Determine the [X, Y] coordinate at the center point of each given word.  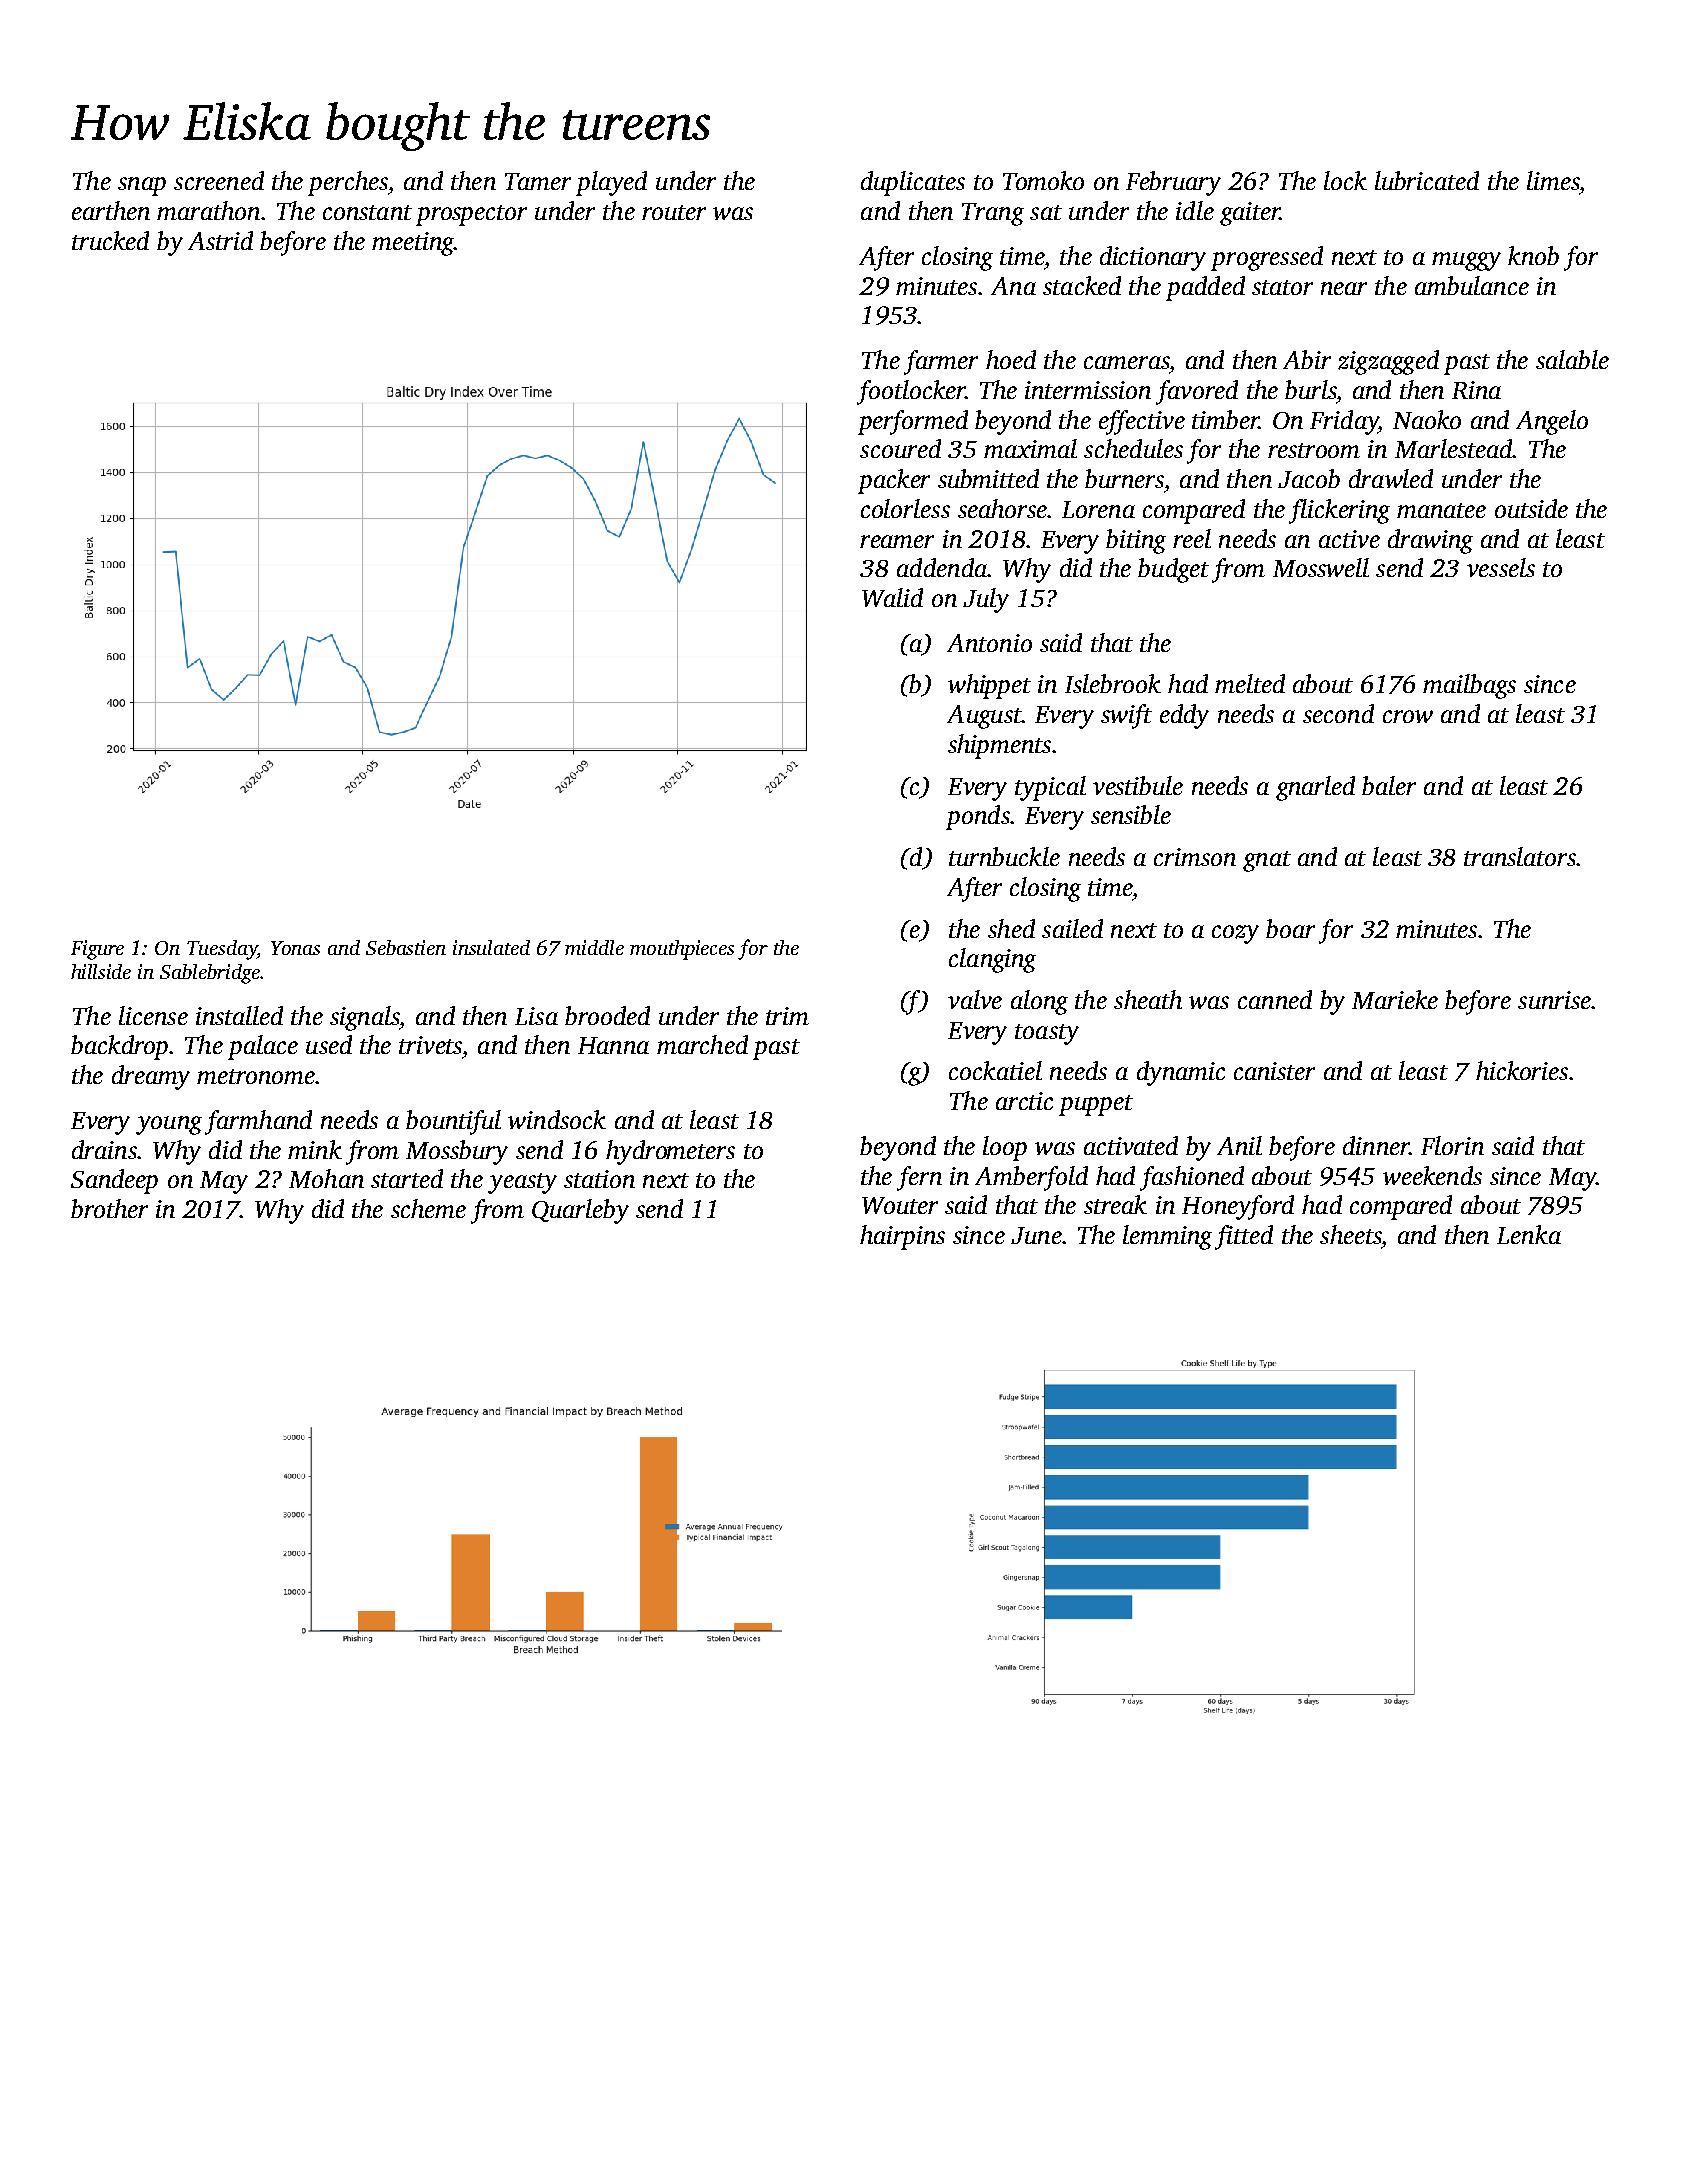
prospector [471, 215]
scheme [428, 1208]
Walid [892, 597]
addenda [942, 567]
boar [1290, 928]
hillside [101, 971]
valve [975, 999]
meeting [413, 244]
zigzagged [1388, 362]
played [611, 183]
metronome [256, 1076]
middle [594, 947]
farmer [941, 362]
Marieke [1395, 999]
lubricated [1427, 180]
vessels [1501, 567]
